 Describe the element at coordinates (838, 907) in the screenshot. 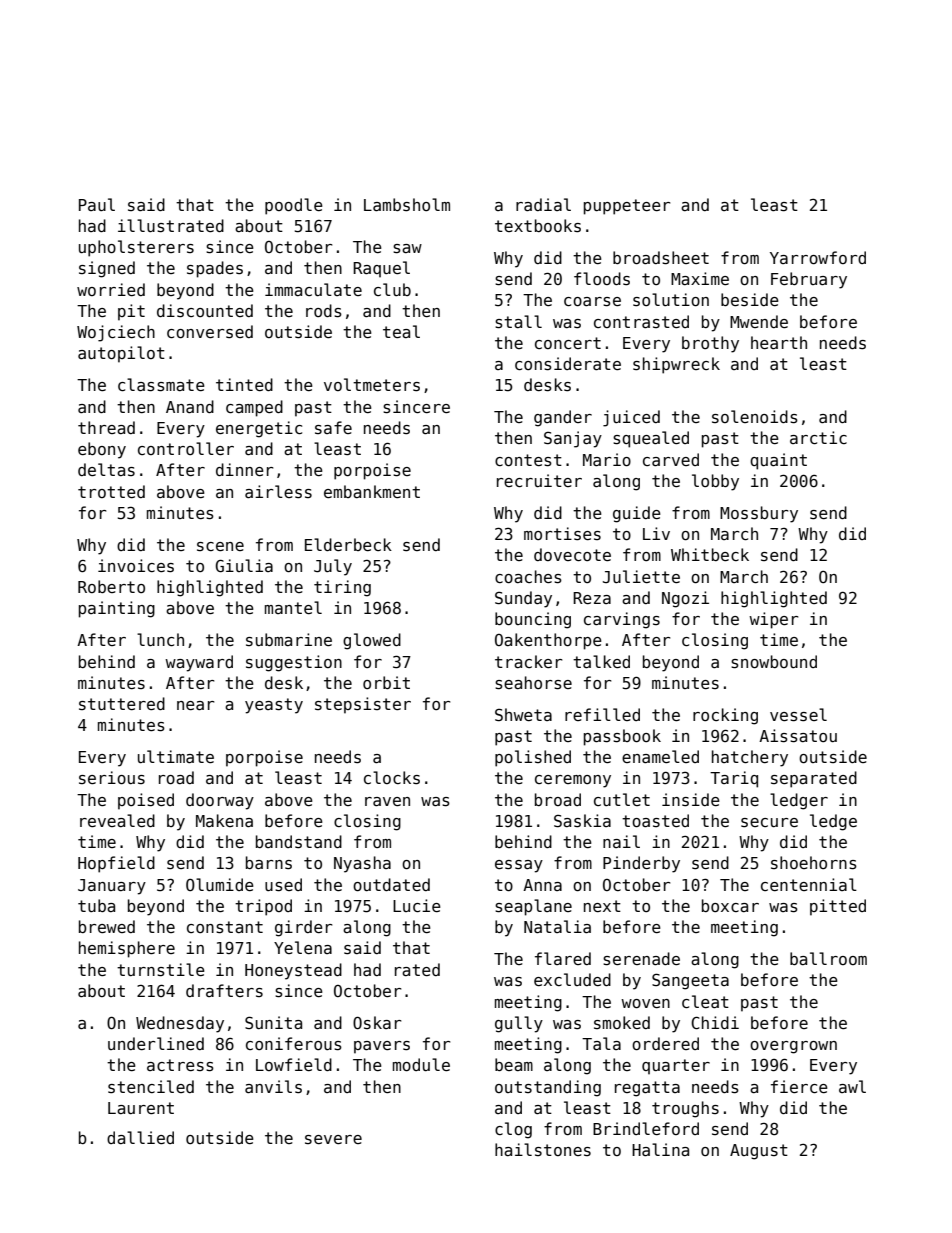

I see `pitted` at that location.
